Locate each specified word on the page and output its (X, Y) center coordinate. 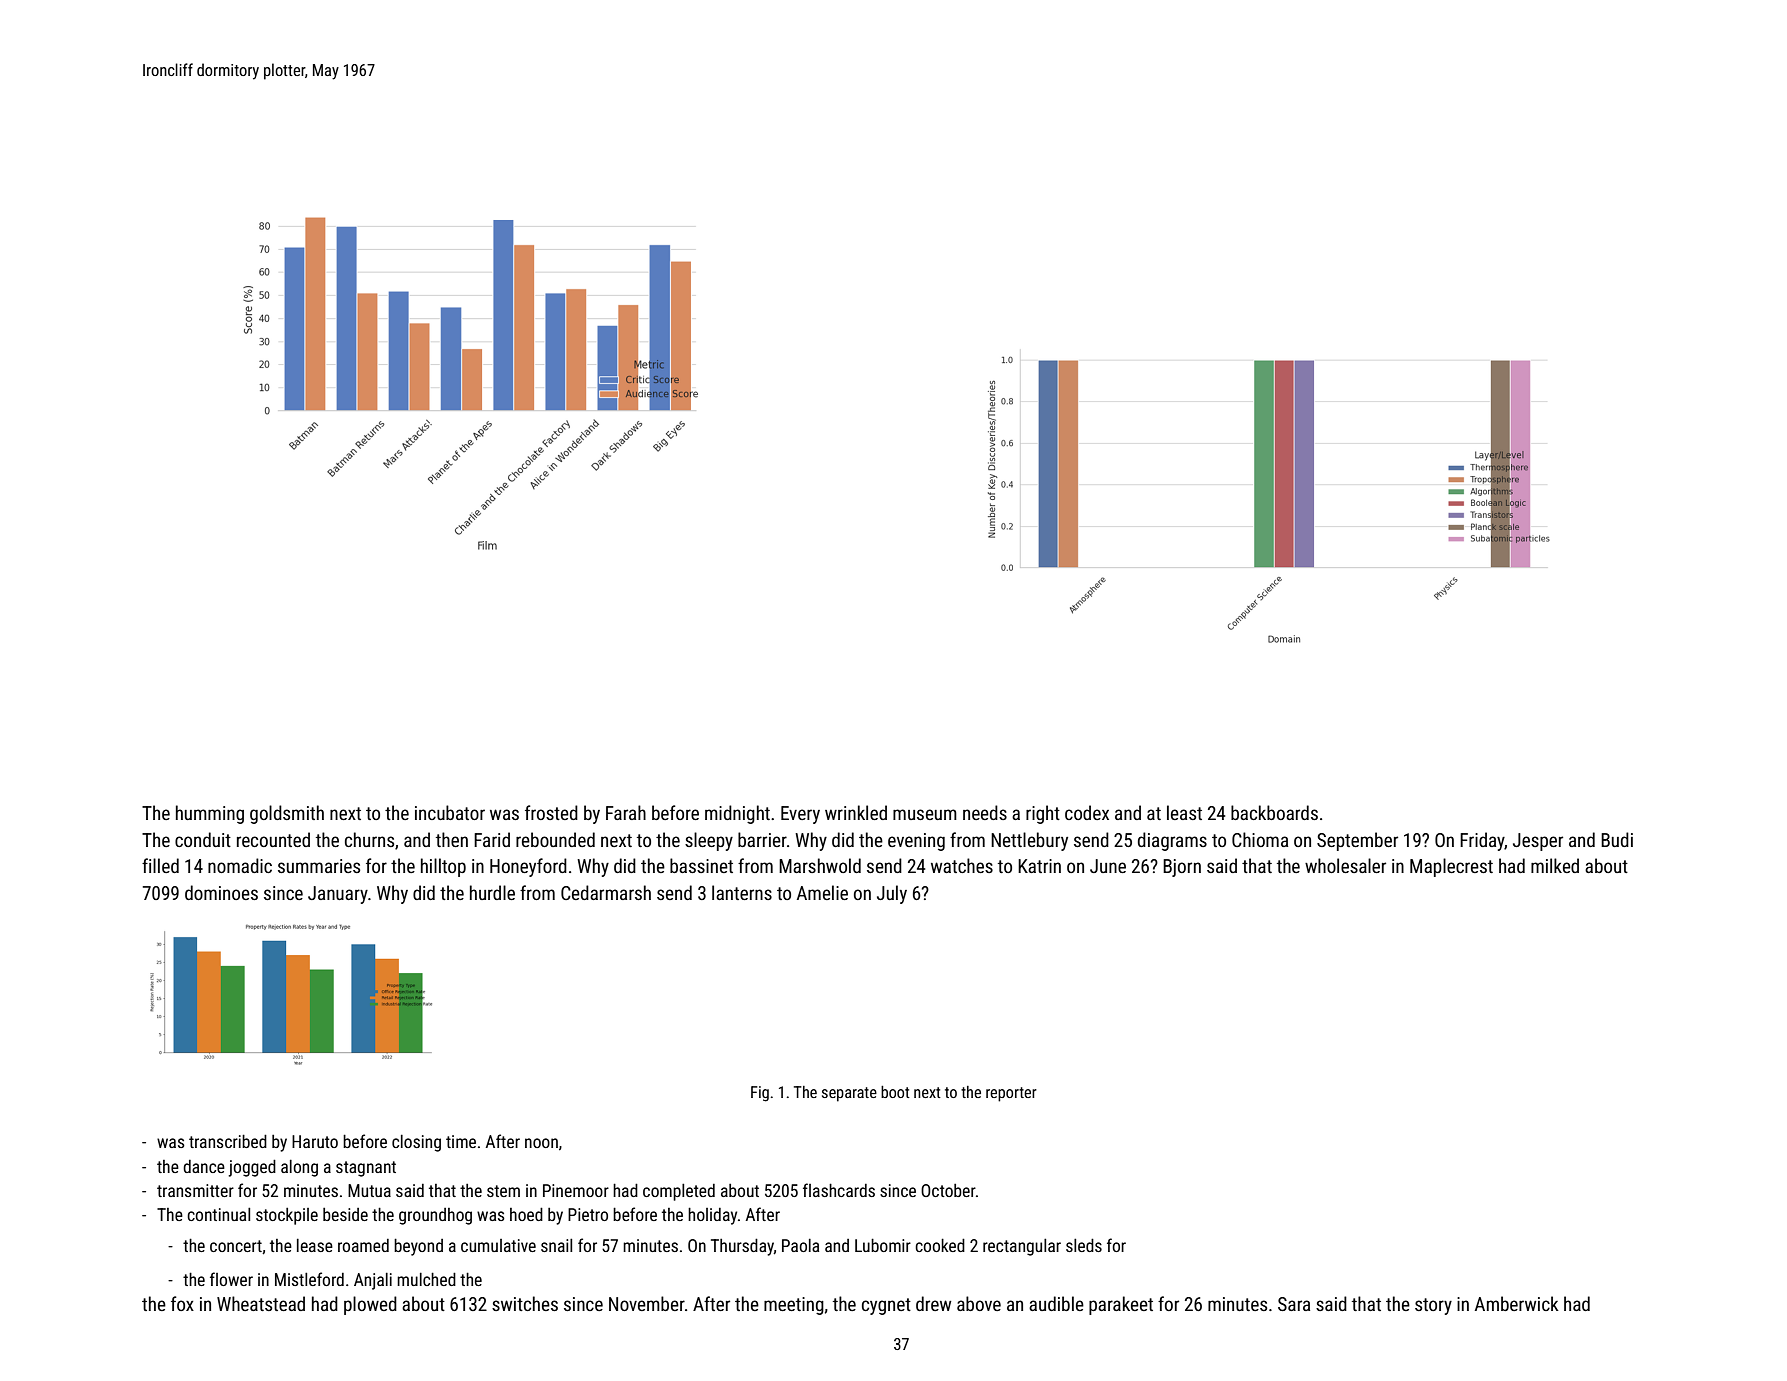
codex (1087, 812)
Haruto (315, 1141)
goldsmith (287, 814)
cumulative (498, 1245)
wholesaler (1345, 865)
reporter (1011, 1094)
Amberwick (1517, 1303)
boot (895, 1092)
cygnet (886, 1306)
